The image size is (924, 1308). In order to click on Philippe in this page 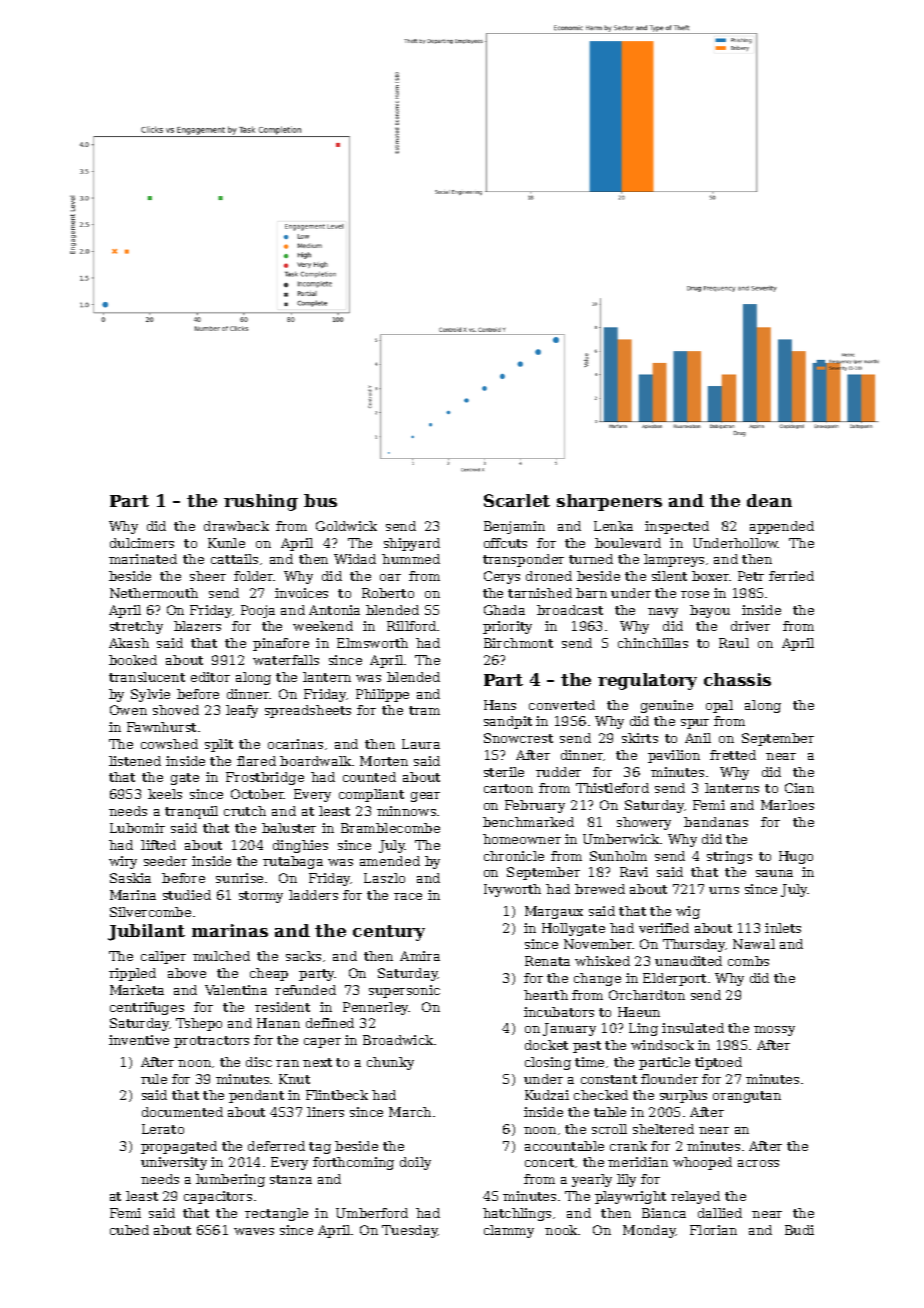, I will do `click(382, 695)`.
